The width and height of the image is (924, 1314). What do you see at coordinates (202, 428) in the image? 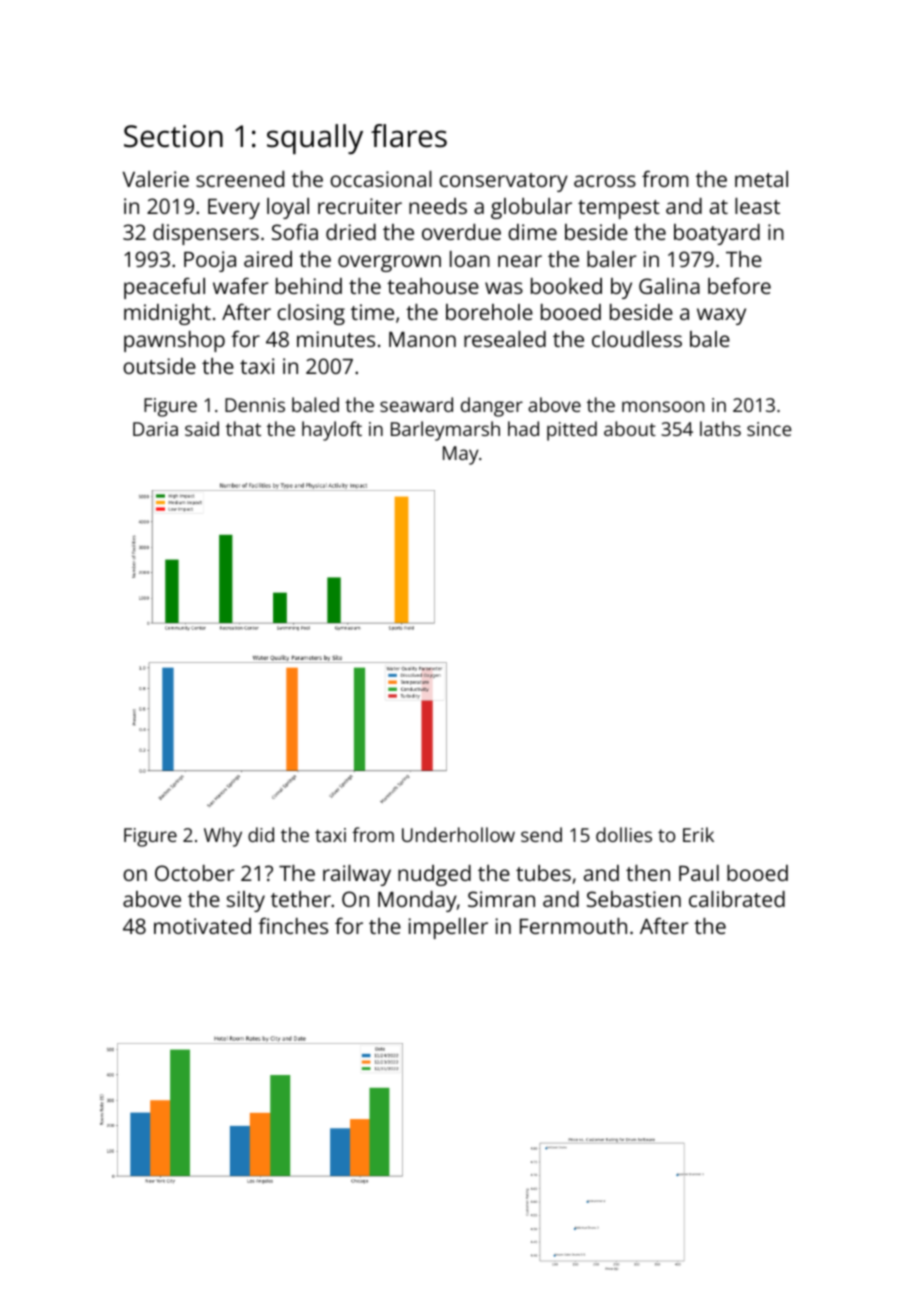
I see `said` at bounding box center [202, 428].
